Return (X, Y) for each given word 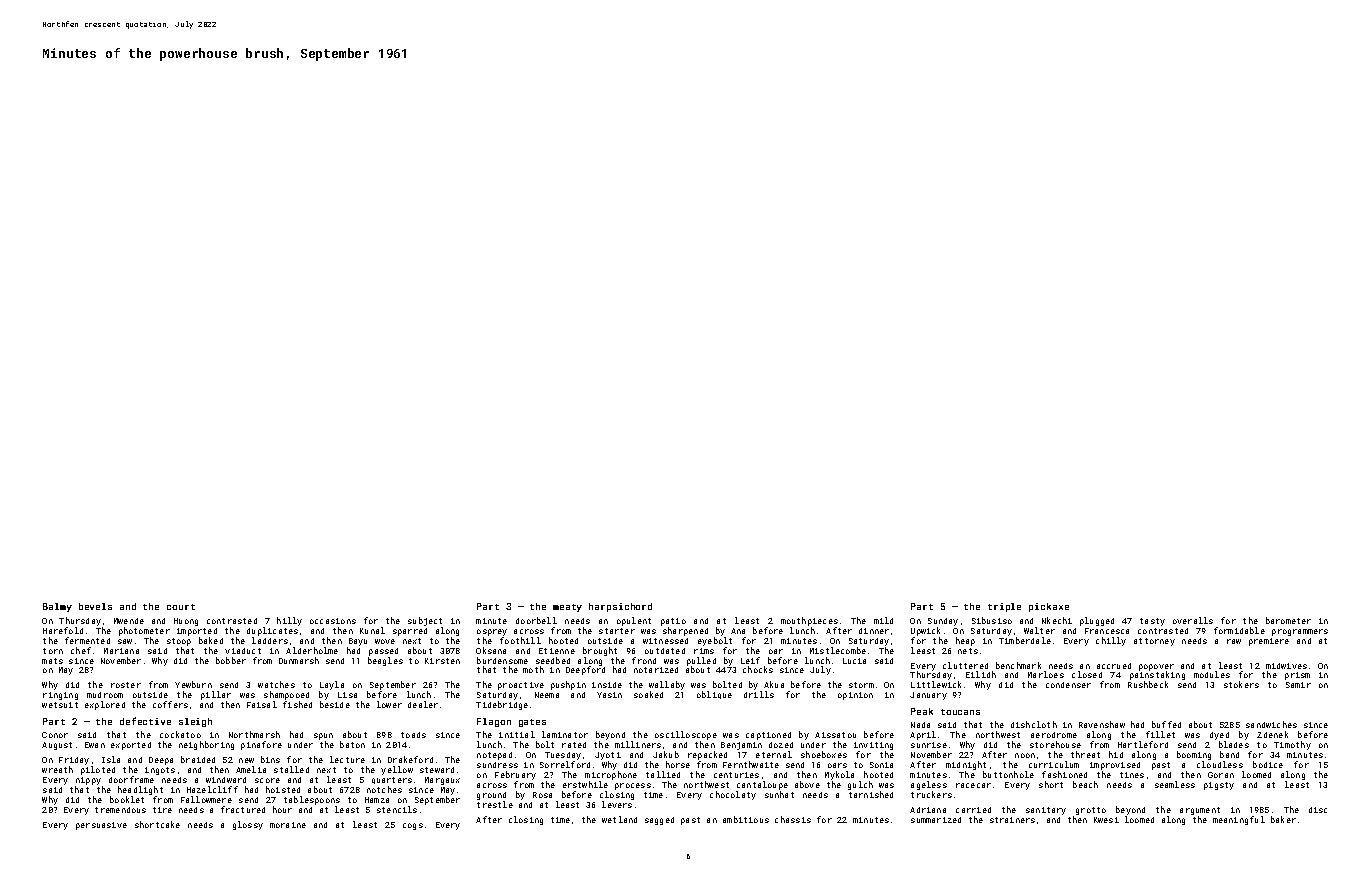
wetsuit (60, 705)
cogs (413, 826)
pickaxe (1049, 607)
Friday (74, 761)
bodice (1268, 764)
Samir (1298, 685)
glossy (248, 825)
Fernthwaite (751, 764)
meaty (567, 608)
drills (759, 695)
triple (1004, 607)
